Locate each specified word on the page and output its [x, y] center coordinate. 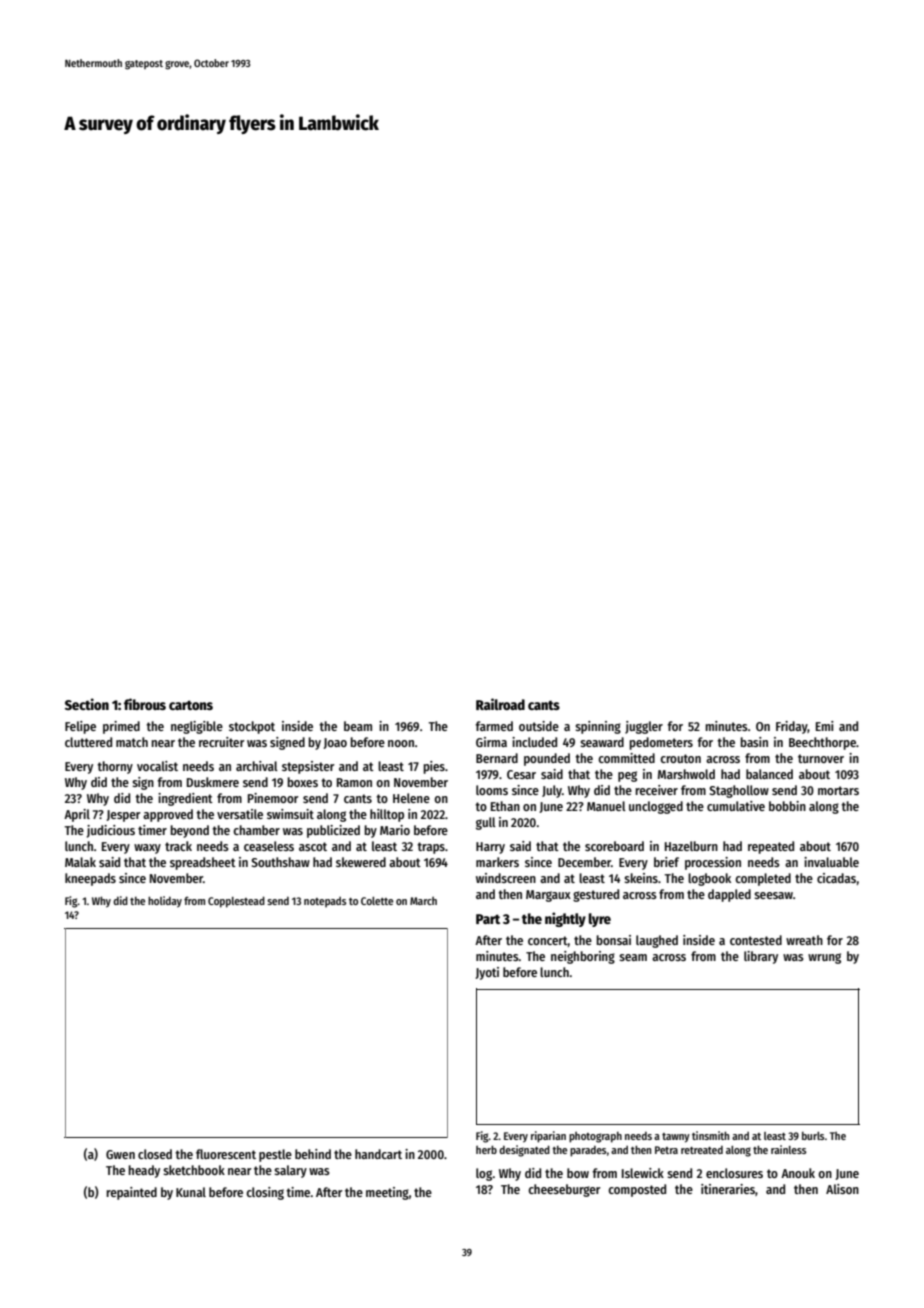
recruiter [222, 742]
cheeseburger [564, 1190]
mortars [838, 790]
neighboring [583, 957]
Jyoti [487, 973]
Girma [491, 742]
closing [265, 1193]
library [761, 957]
